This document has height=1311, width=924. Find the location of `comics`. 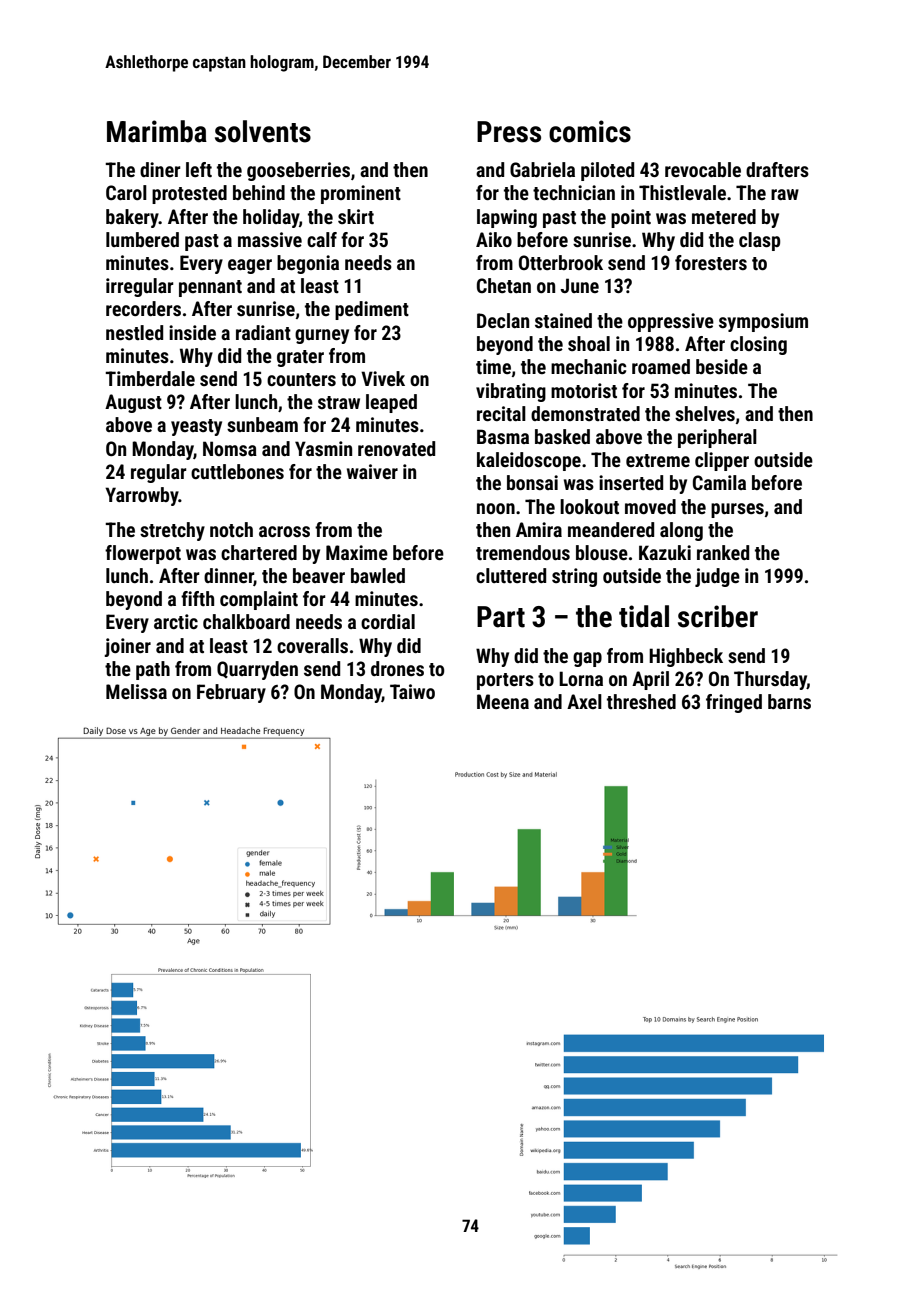

comics is located at coordinates (590, 131).
